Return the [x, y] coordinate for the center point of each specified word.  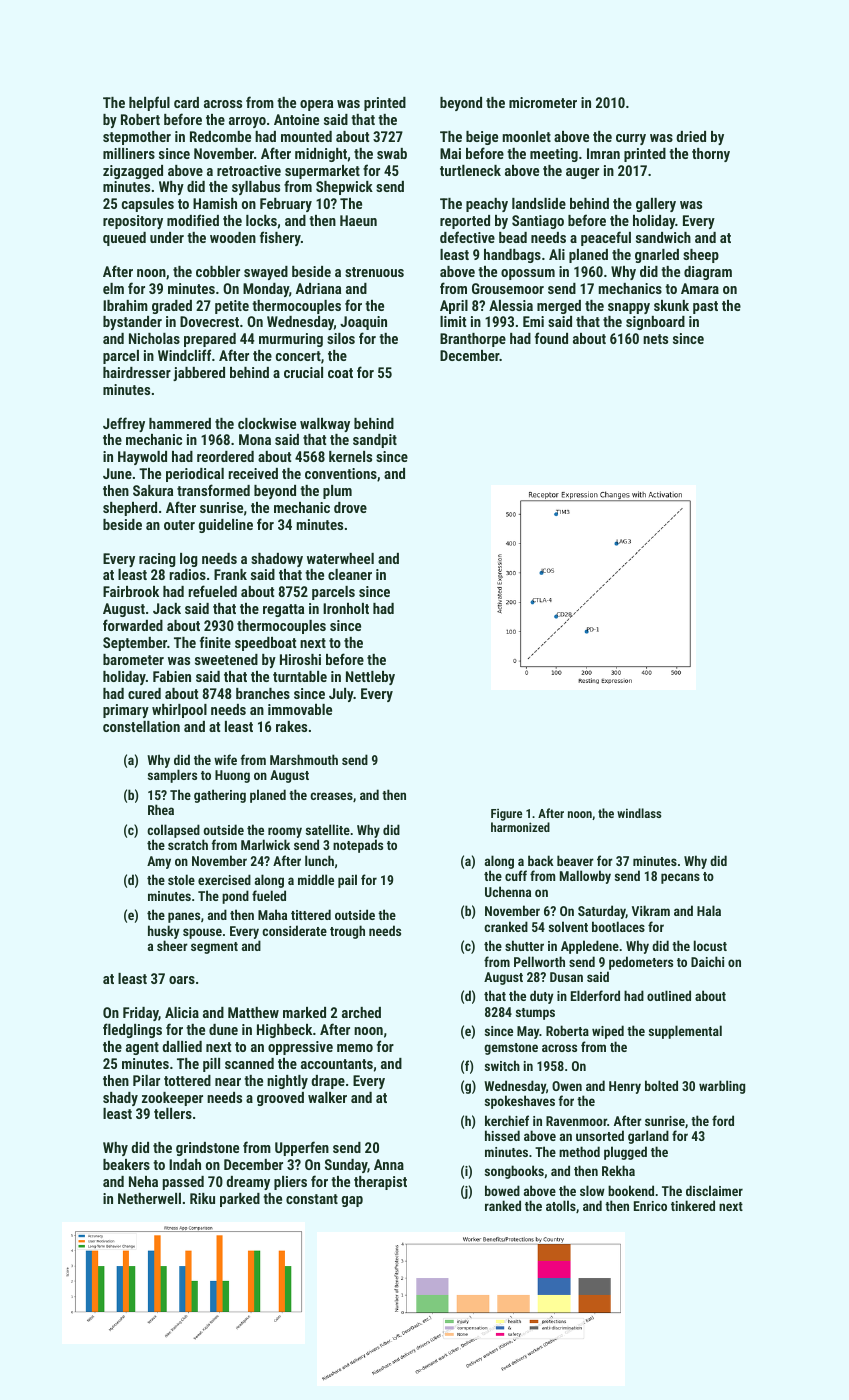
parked [240, 1200]
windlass [639, 813]
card [186, 102]
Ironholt [346, 608]
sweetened [226, 659]
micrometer [543, 102]
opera [316, 105]
